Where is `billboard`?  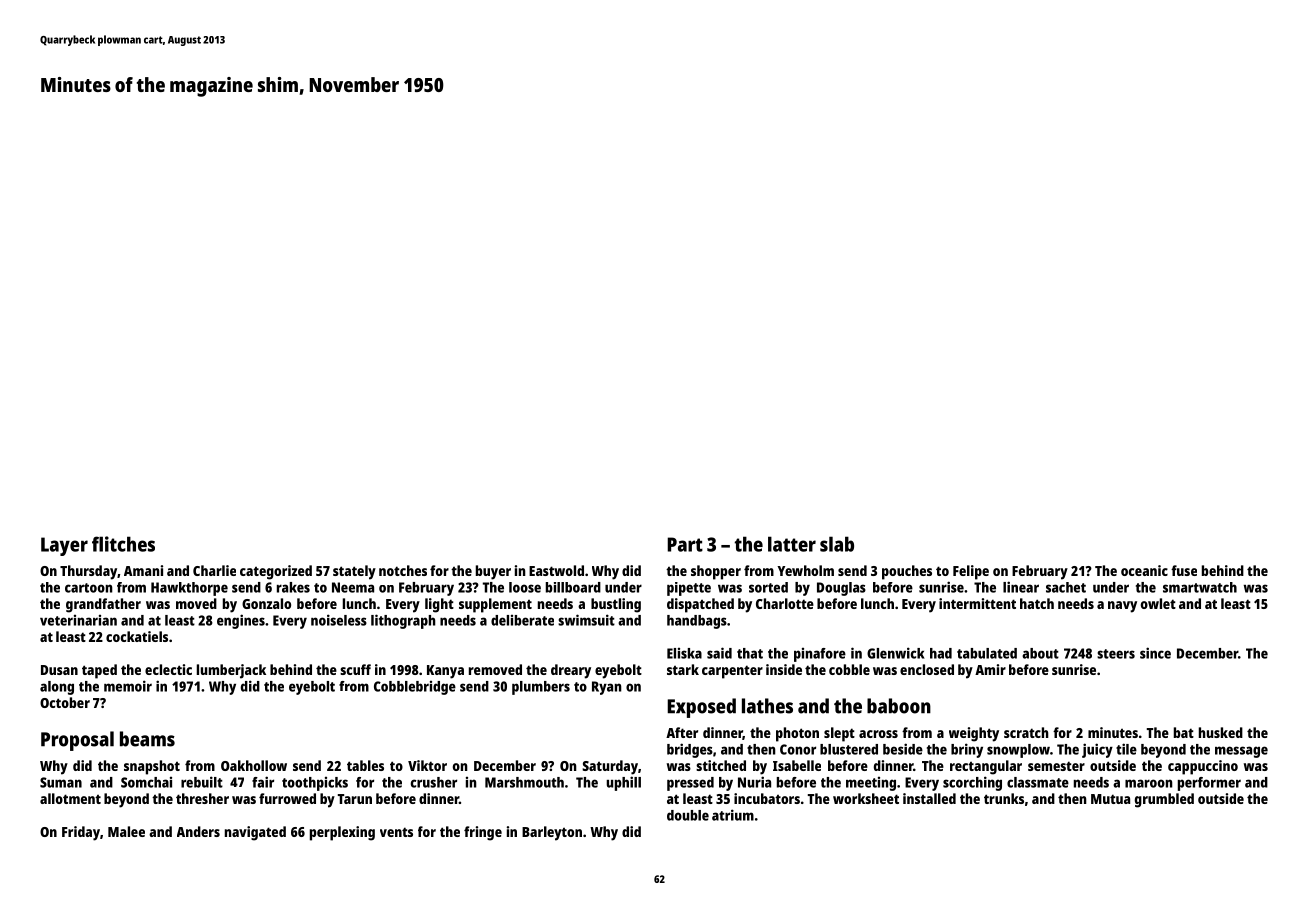
billboard is located at coordinates (573, 587).
